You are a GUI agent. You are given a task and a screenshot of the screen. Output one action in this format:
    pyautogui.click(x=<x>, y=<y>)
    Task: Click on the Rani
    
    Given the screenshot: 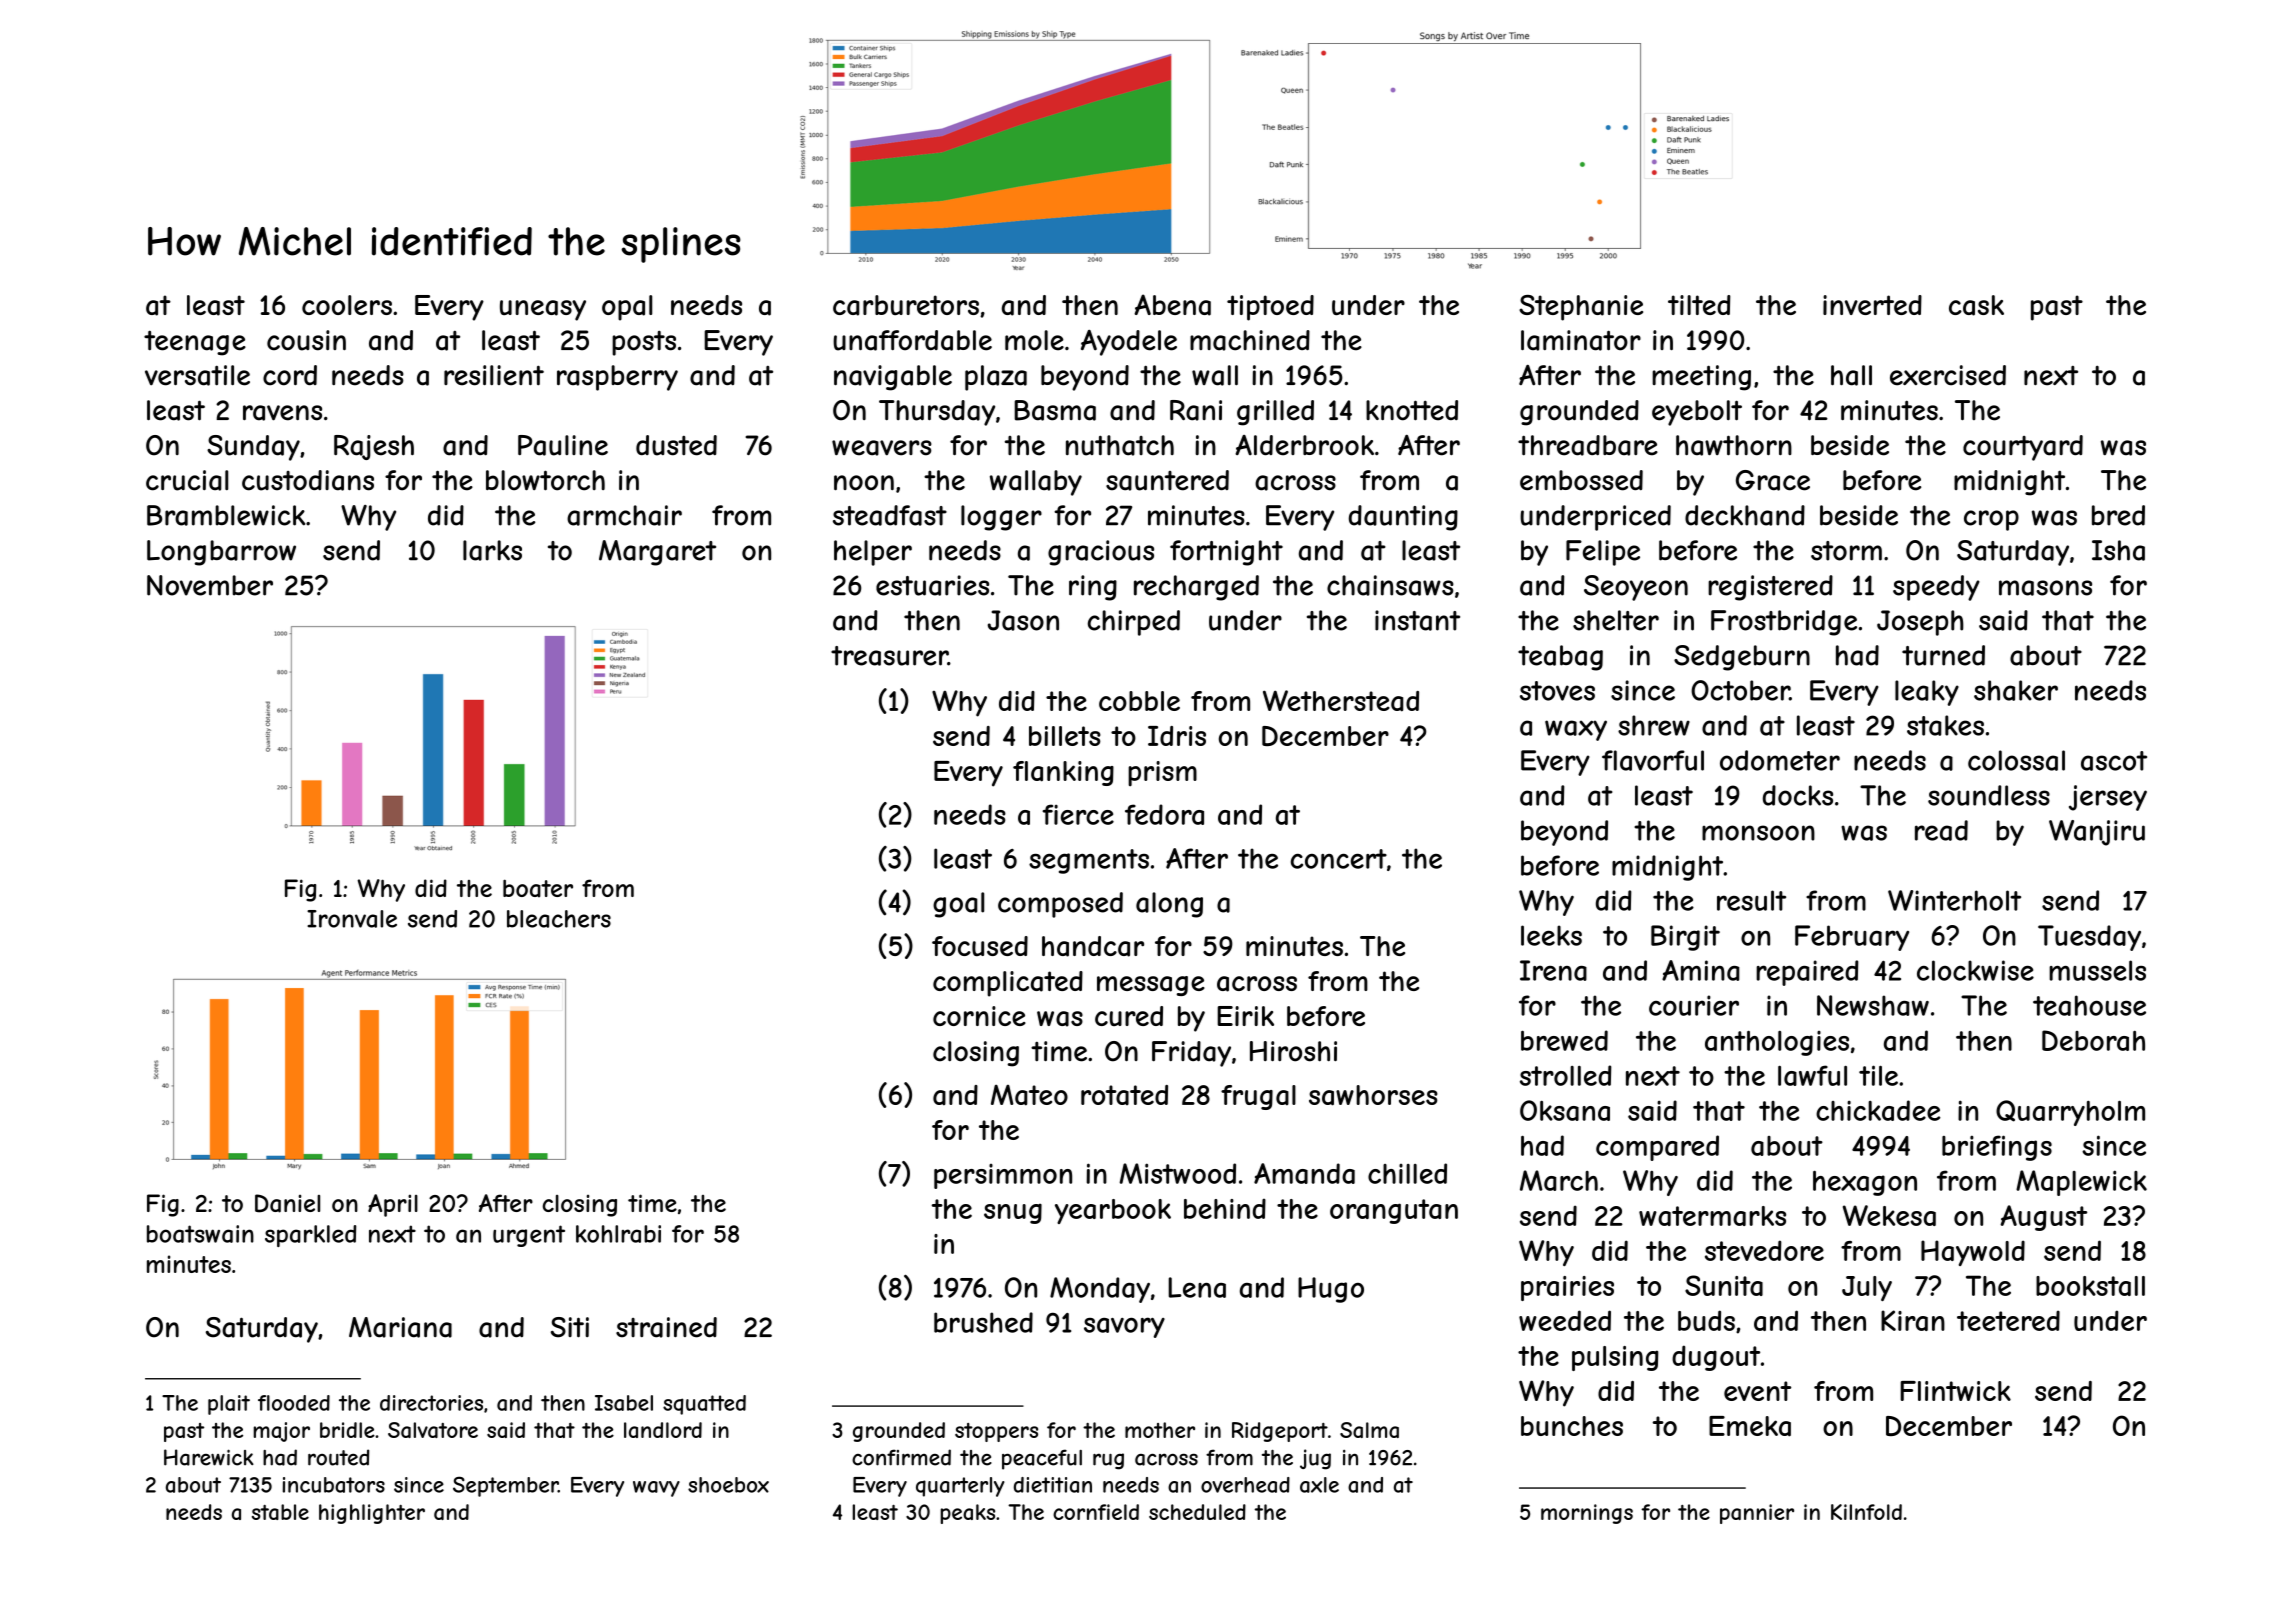 What is the action you would take?
    pyautogui.click(x=1196, y=410)
